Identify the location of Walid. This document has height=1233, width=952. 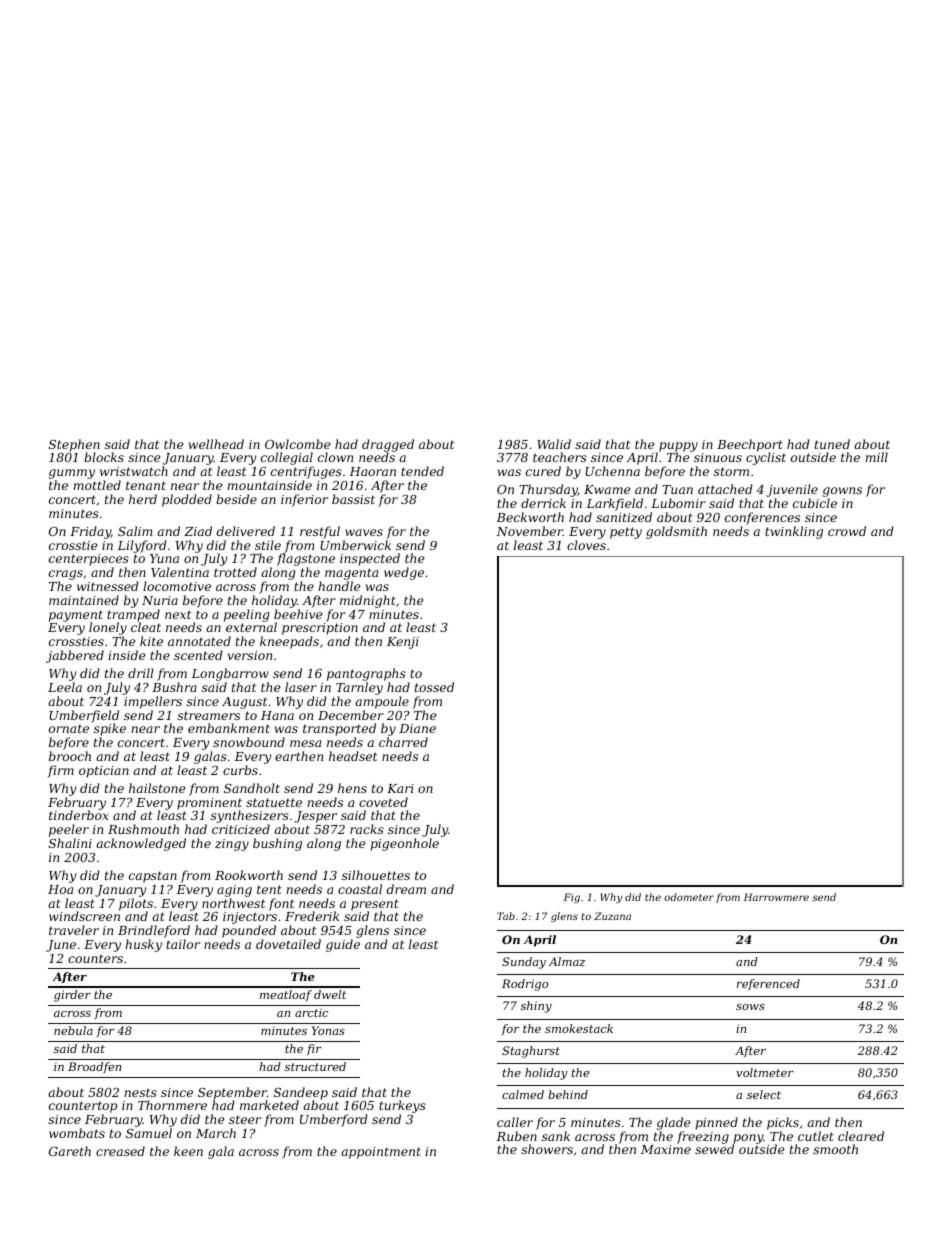
(554, 444).
